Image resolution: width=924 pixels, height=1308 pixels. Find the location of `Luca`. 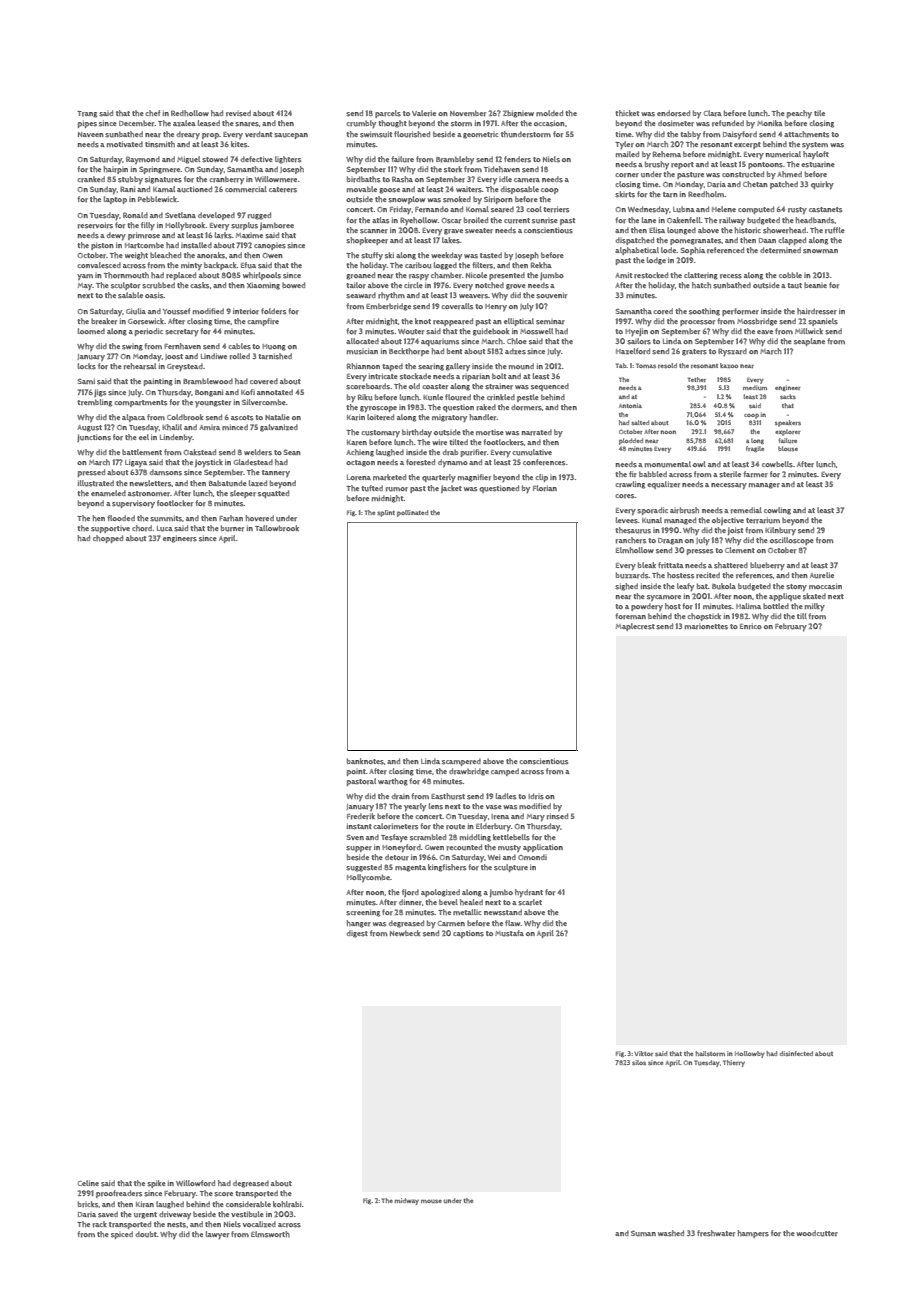

Luca is located at coordinates (165, 529).
